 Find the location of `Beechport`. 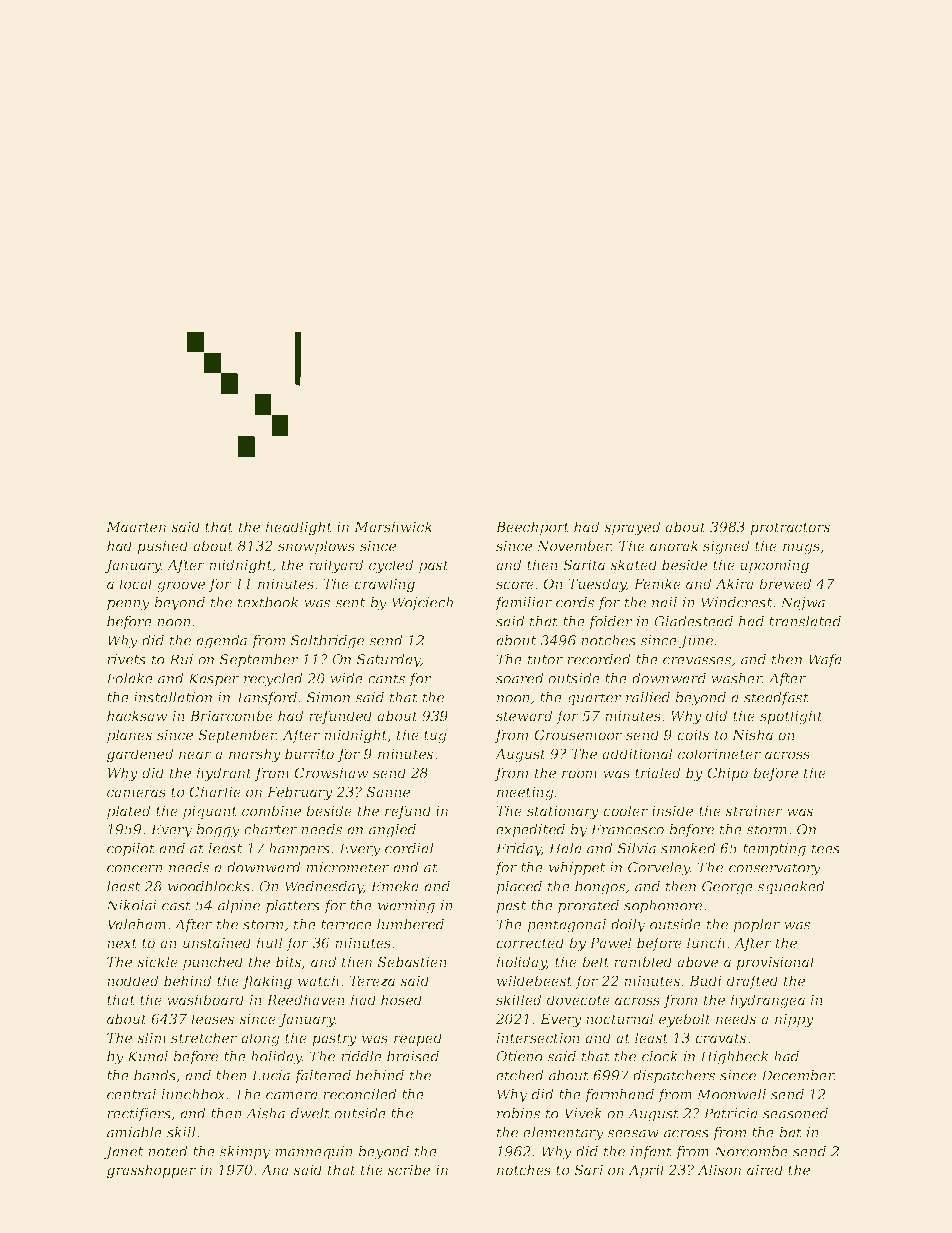

Beechport is located at coordinates (532, 528).
